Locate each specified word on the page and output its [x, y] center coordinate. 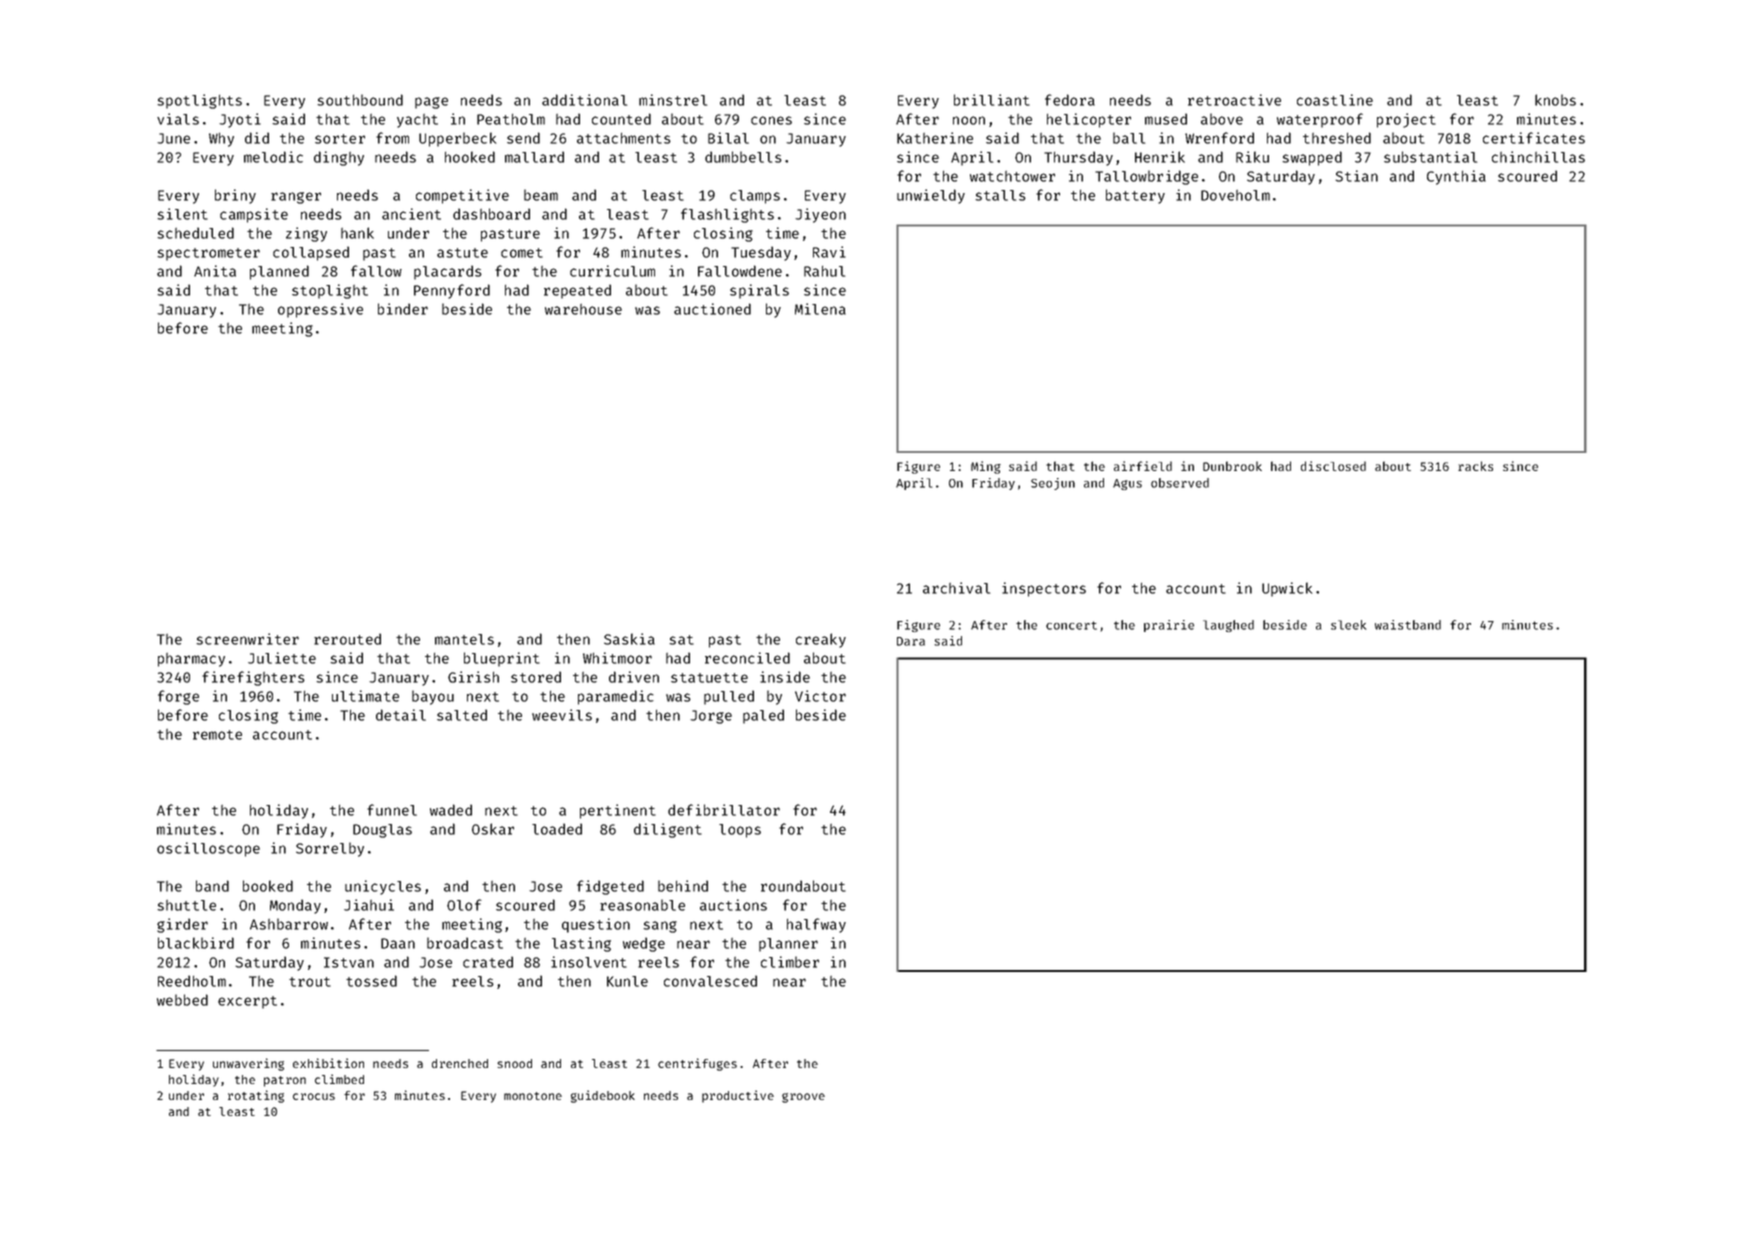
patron [285, 1081]
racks [1475, 466]
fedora [1070, 100]
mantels [464, 639]
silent [182, 214]
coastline [1335, 100]
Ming [986, 467]
